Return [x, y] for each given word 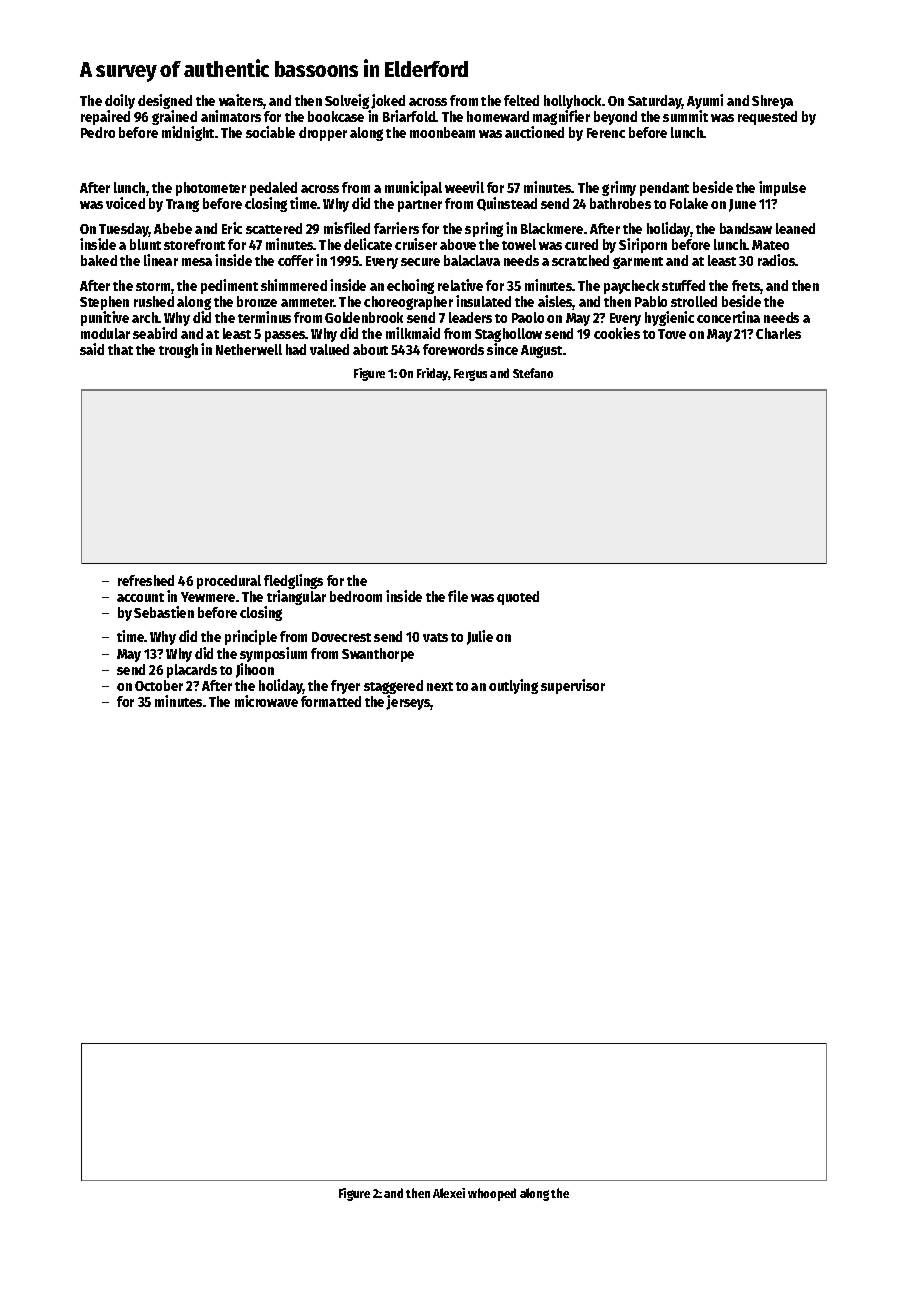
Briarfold [409, 116]
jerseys [408, 702]
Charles [778, 333]
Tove [672, 334]
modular [105, 333]
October [159, 685]
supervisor [573, 686]
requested [767, 118]
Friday [433, 374]
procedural [229, 582]
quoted [518, 598]
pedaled [274, 190]
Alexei [449, 1193]
